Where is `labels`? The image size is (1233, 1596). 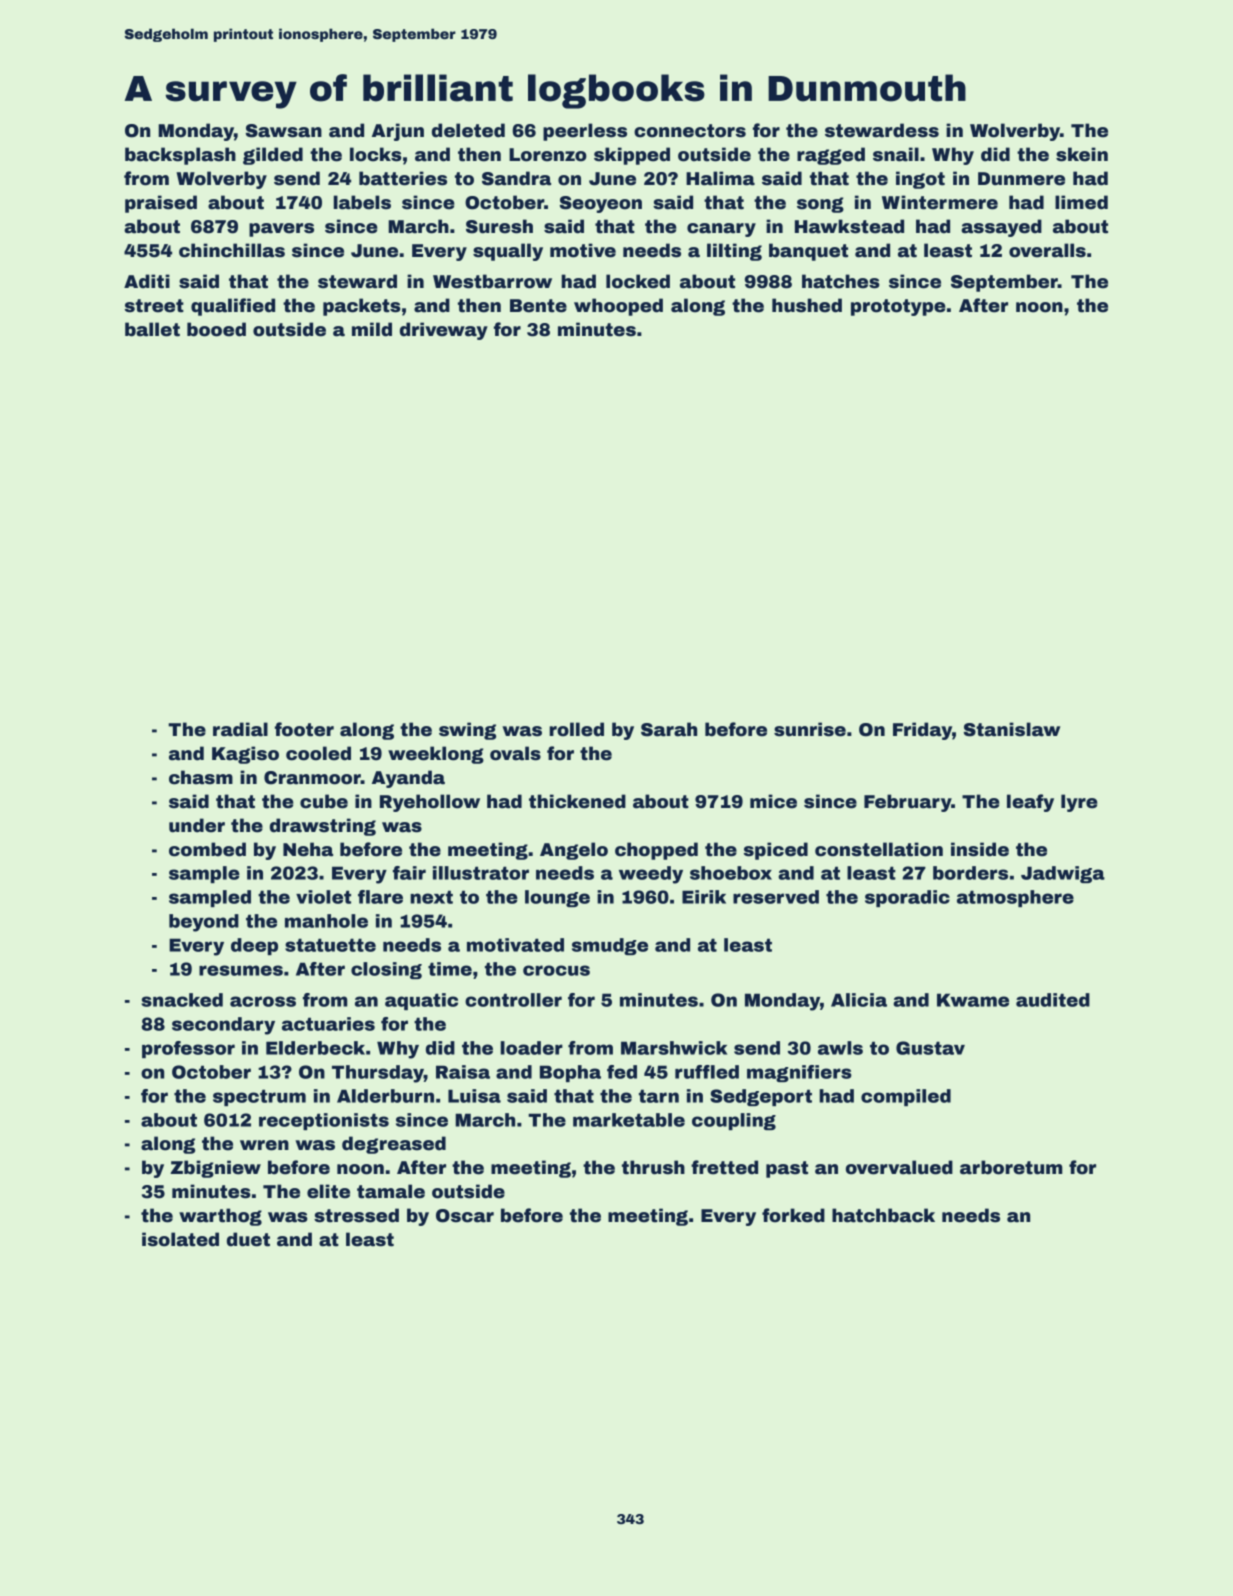 labels is located at coordinates (362, 202).
